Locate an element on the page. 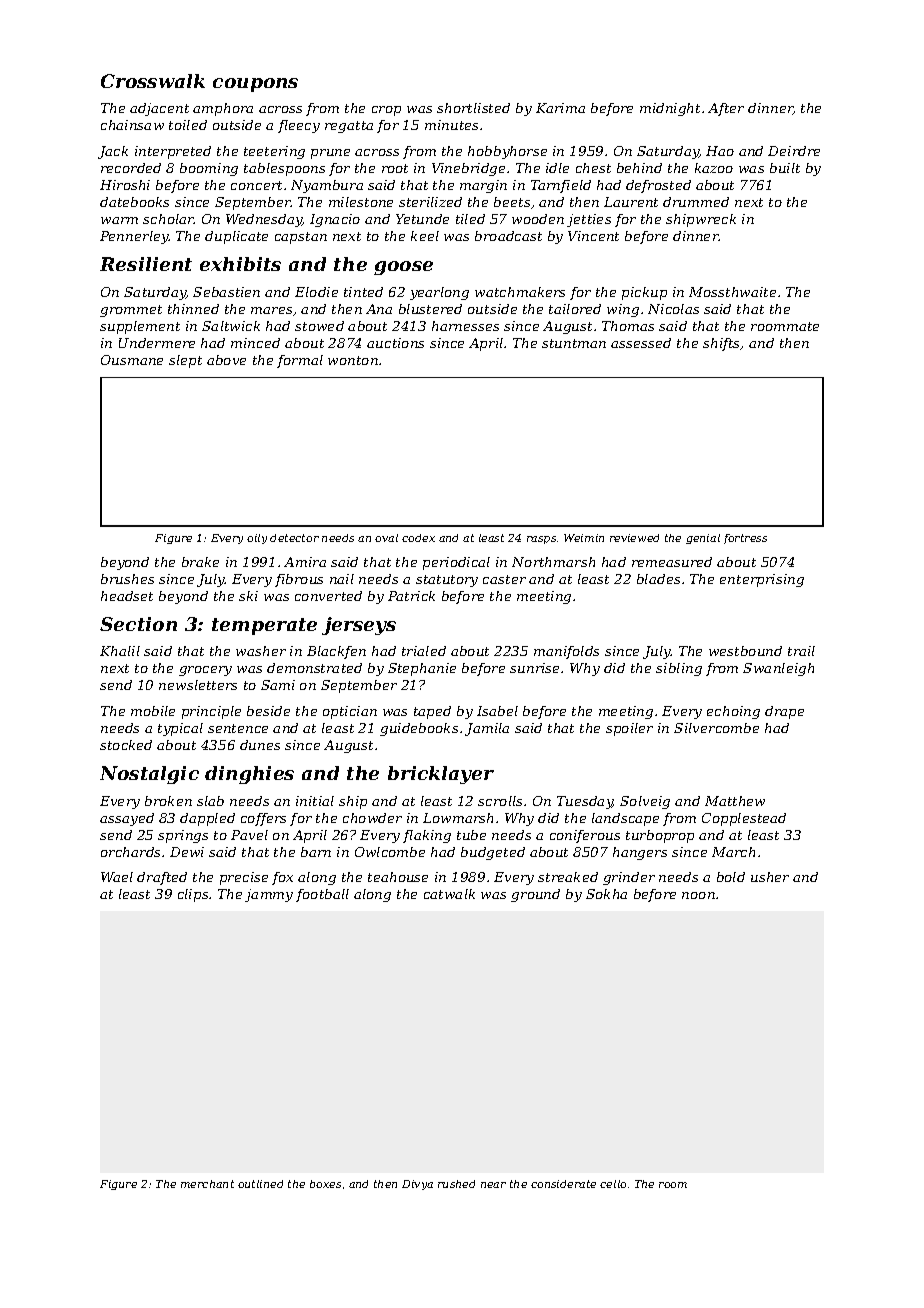 The height and width of the page is (1308, 924). Wael is located at coordinates (117, 877).
